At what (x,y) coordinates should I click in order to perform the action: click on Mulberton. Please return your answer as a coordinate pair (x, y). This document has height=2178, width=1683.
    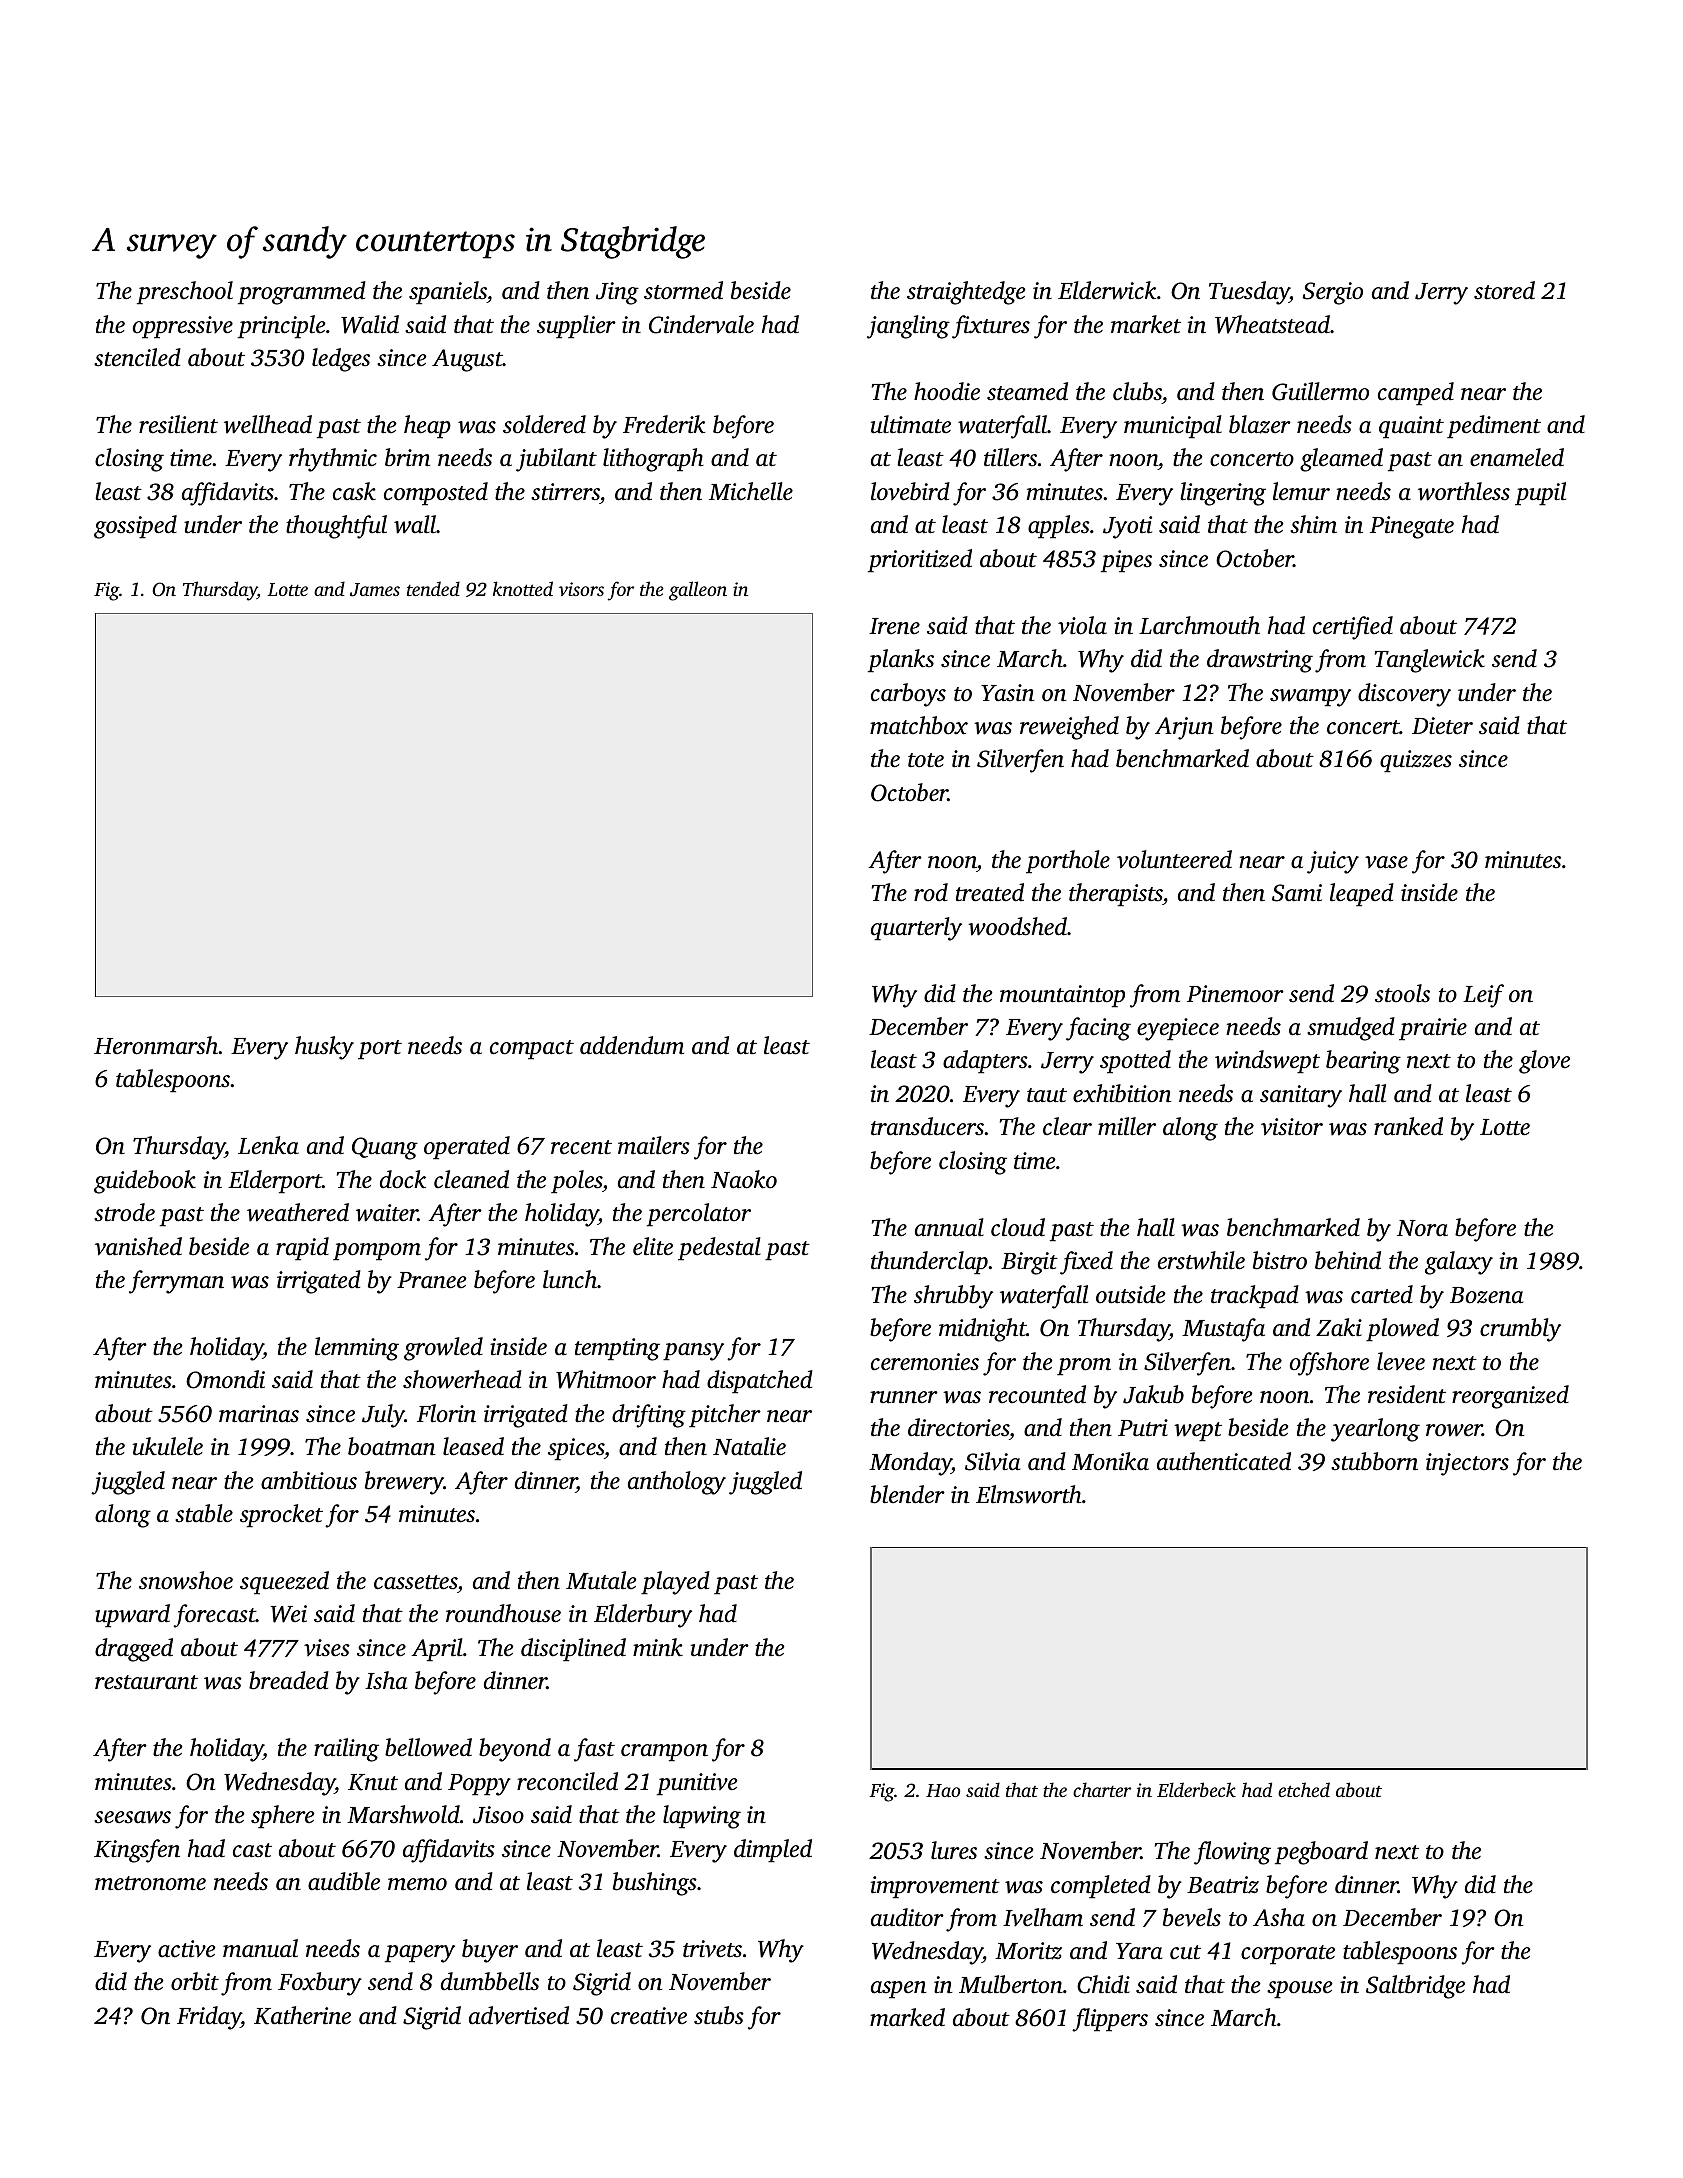
    Looking at the image, I should click on (1011, 1984).
